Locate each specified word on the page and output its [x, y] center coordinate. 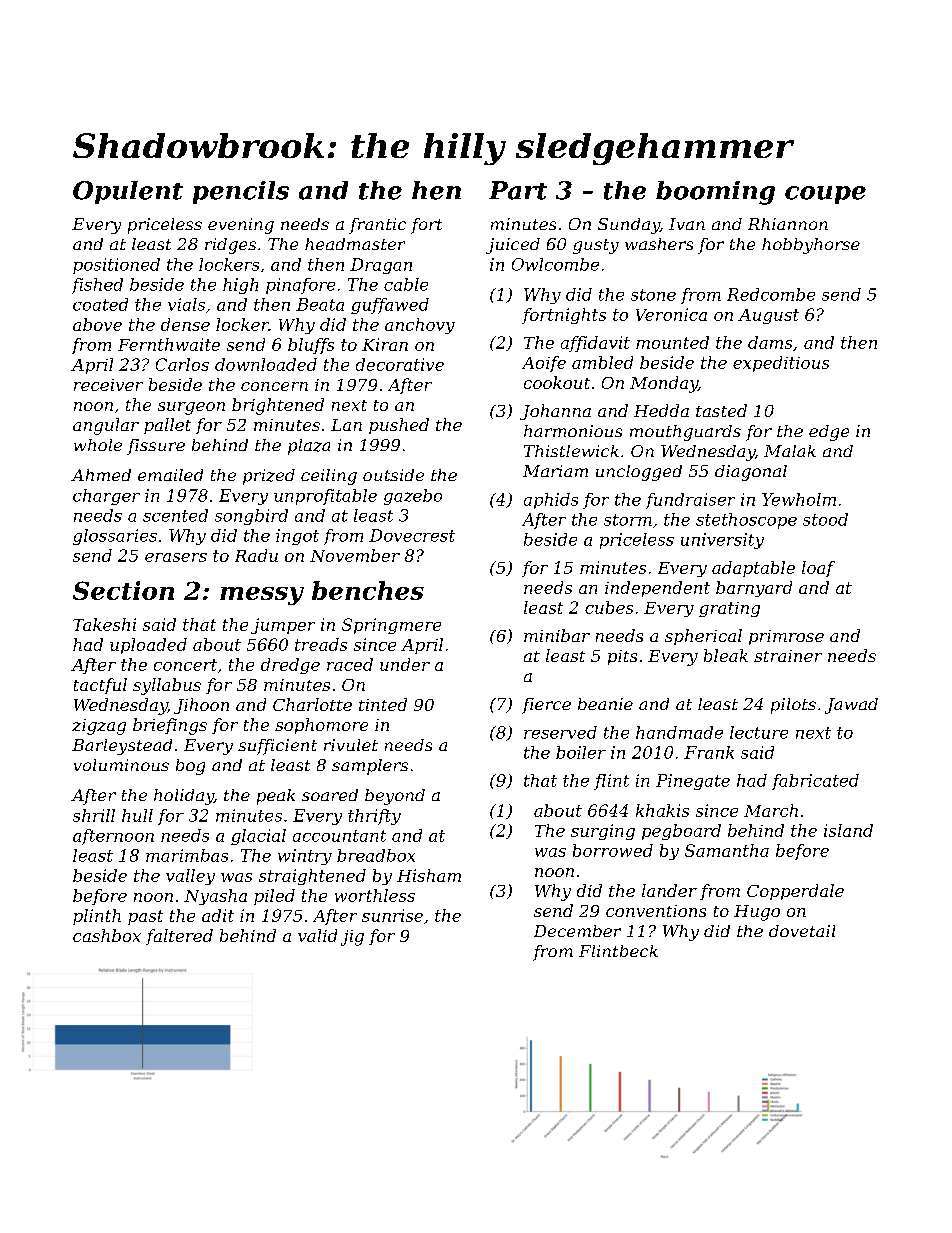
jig [352, 938]
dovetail [802, 931]
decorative [400, 364]
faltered [179, 937]
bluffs [311, 346]
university [722, 541]
